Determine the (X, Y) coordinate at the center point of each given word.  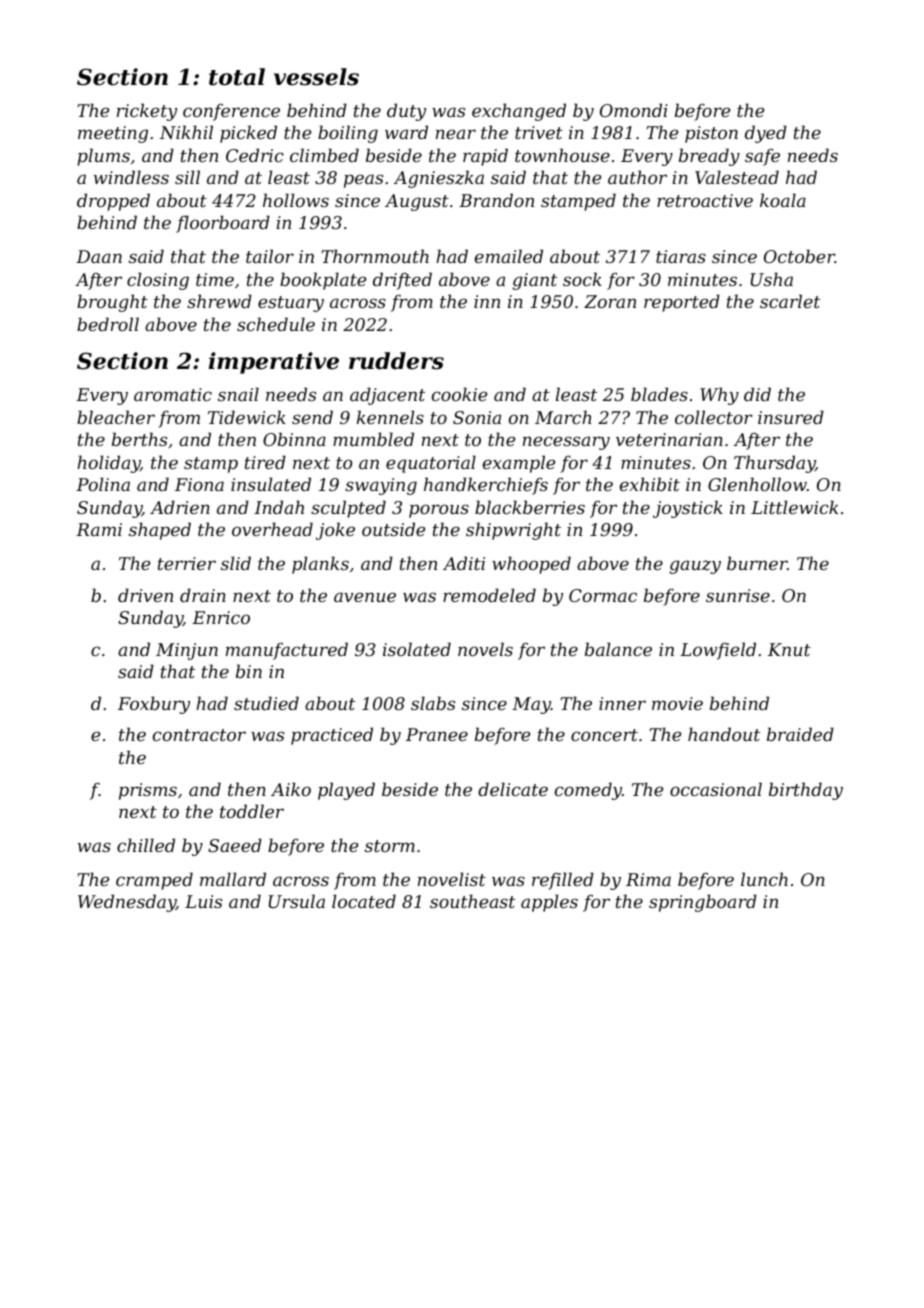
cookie (459, 394)
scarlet (790, 301)
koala (783, 200)
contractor (199, 735)
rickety (147, 112)
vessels (316, 77)
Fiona (199, 484)
